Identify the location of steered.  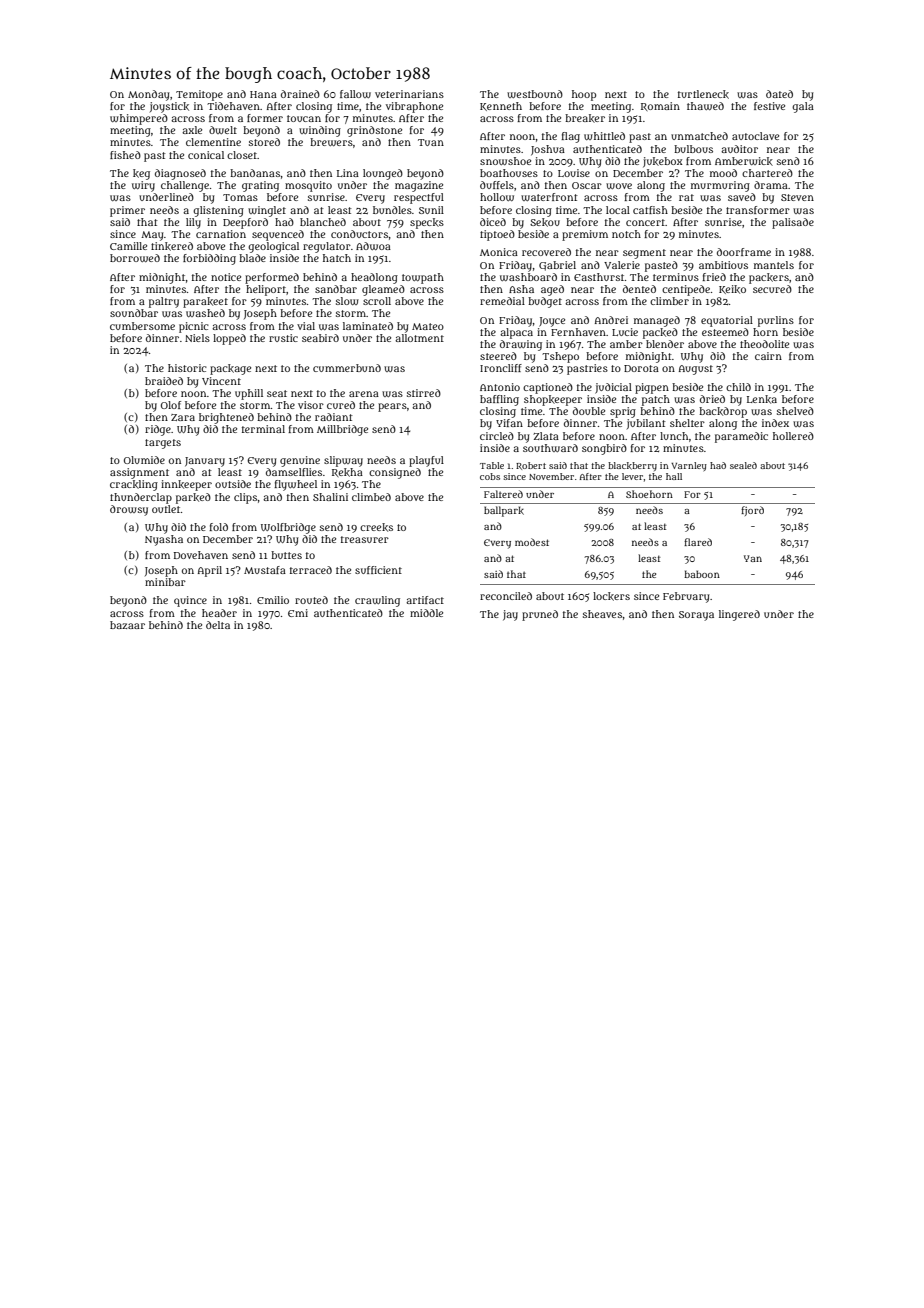
(498, 356).
